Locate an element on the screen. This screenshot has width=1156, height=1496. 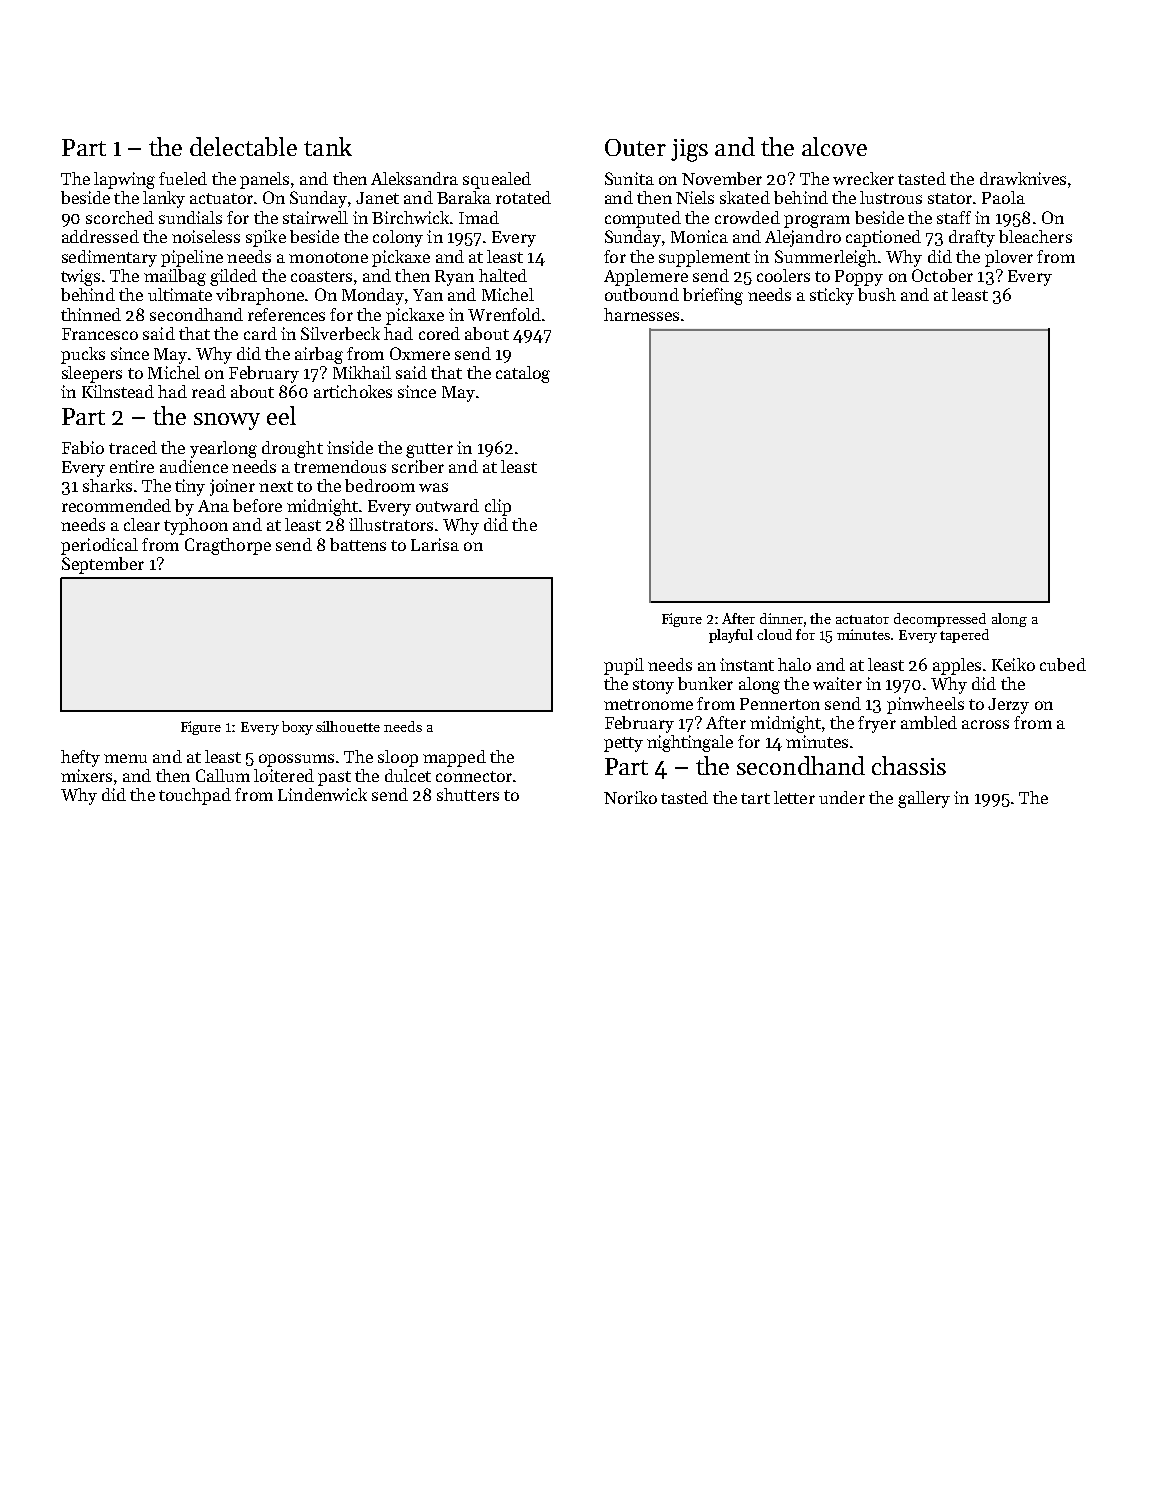
pupil is located at coordinates (624, 666).
